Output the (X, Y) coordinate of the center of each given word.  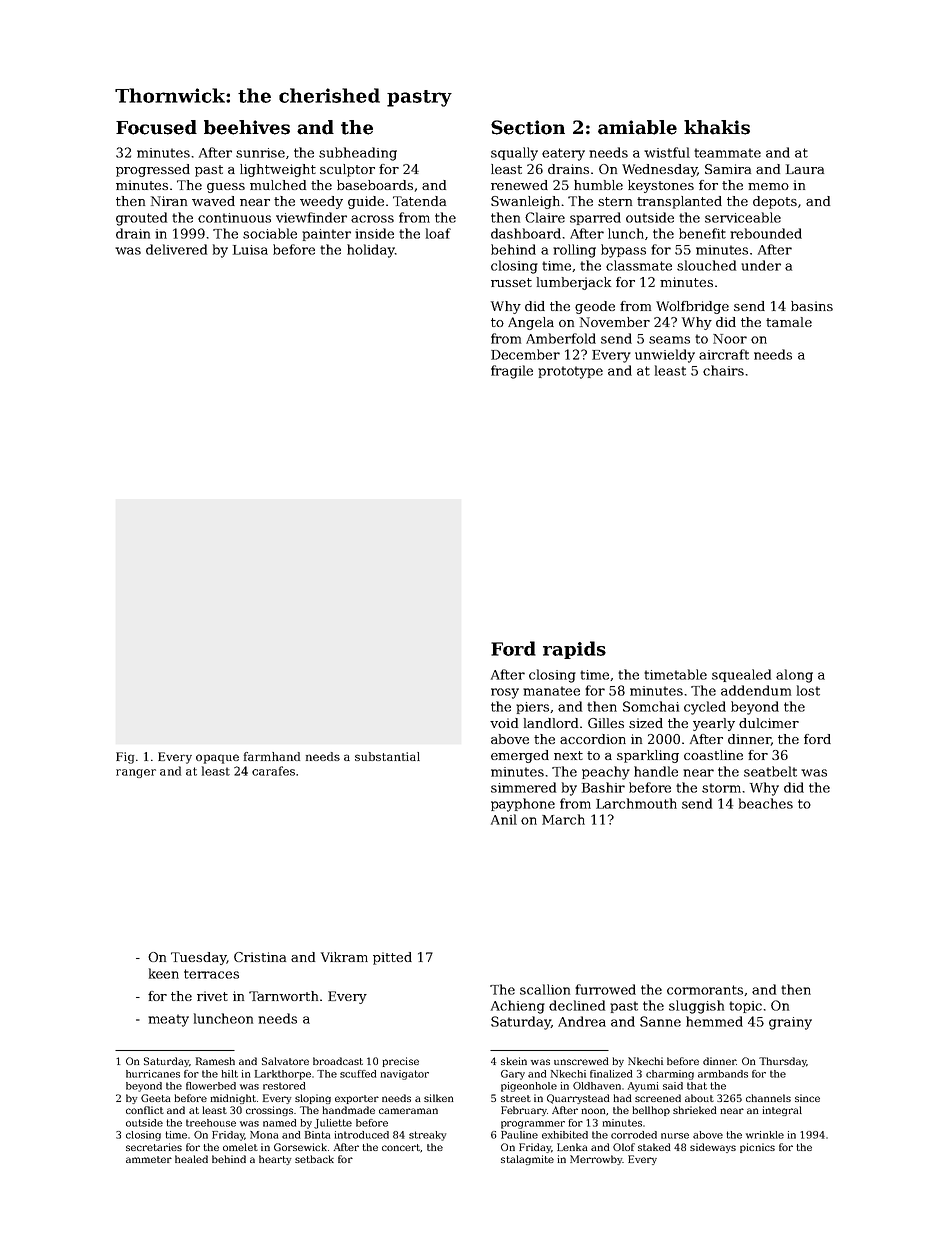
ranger (136, 773)
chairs (723, 370)
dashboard (526, 233)
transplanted (679, 202)
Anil (504, 819)
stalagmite (527, 1160)
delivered (176, 249)
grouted (141, 219)
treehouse (211, 1123)
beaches (766, 803)
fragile (512, 372)
